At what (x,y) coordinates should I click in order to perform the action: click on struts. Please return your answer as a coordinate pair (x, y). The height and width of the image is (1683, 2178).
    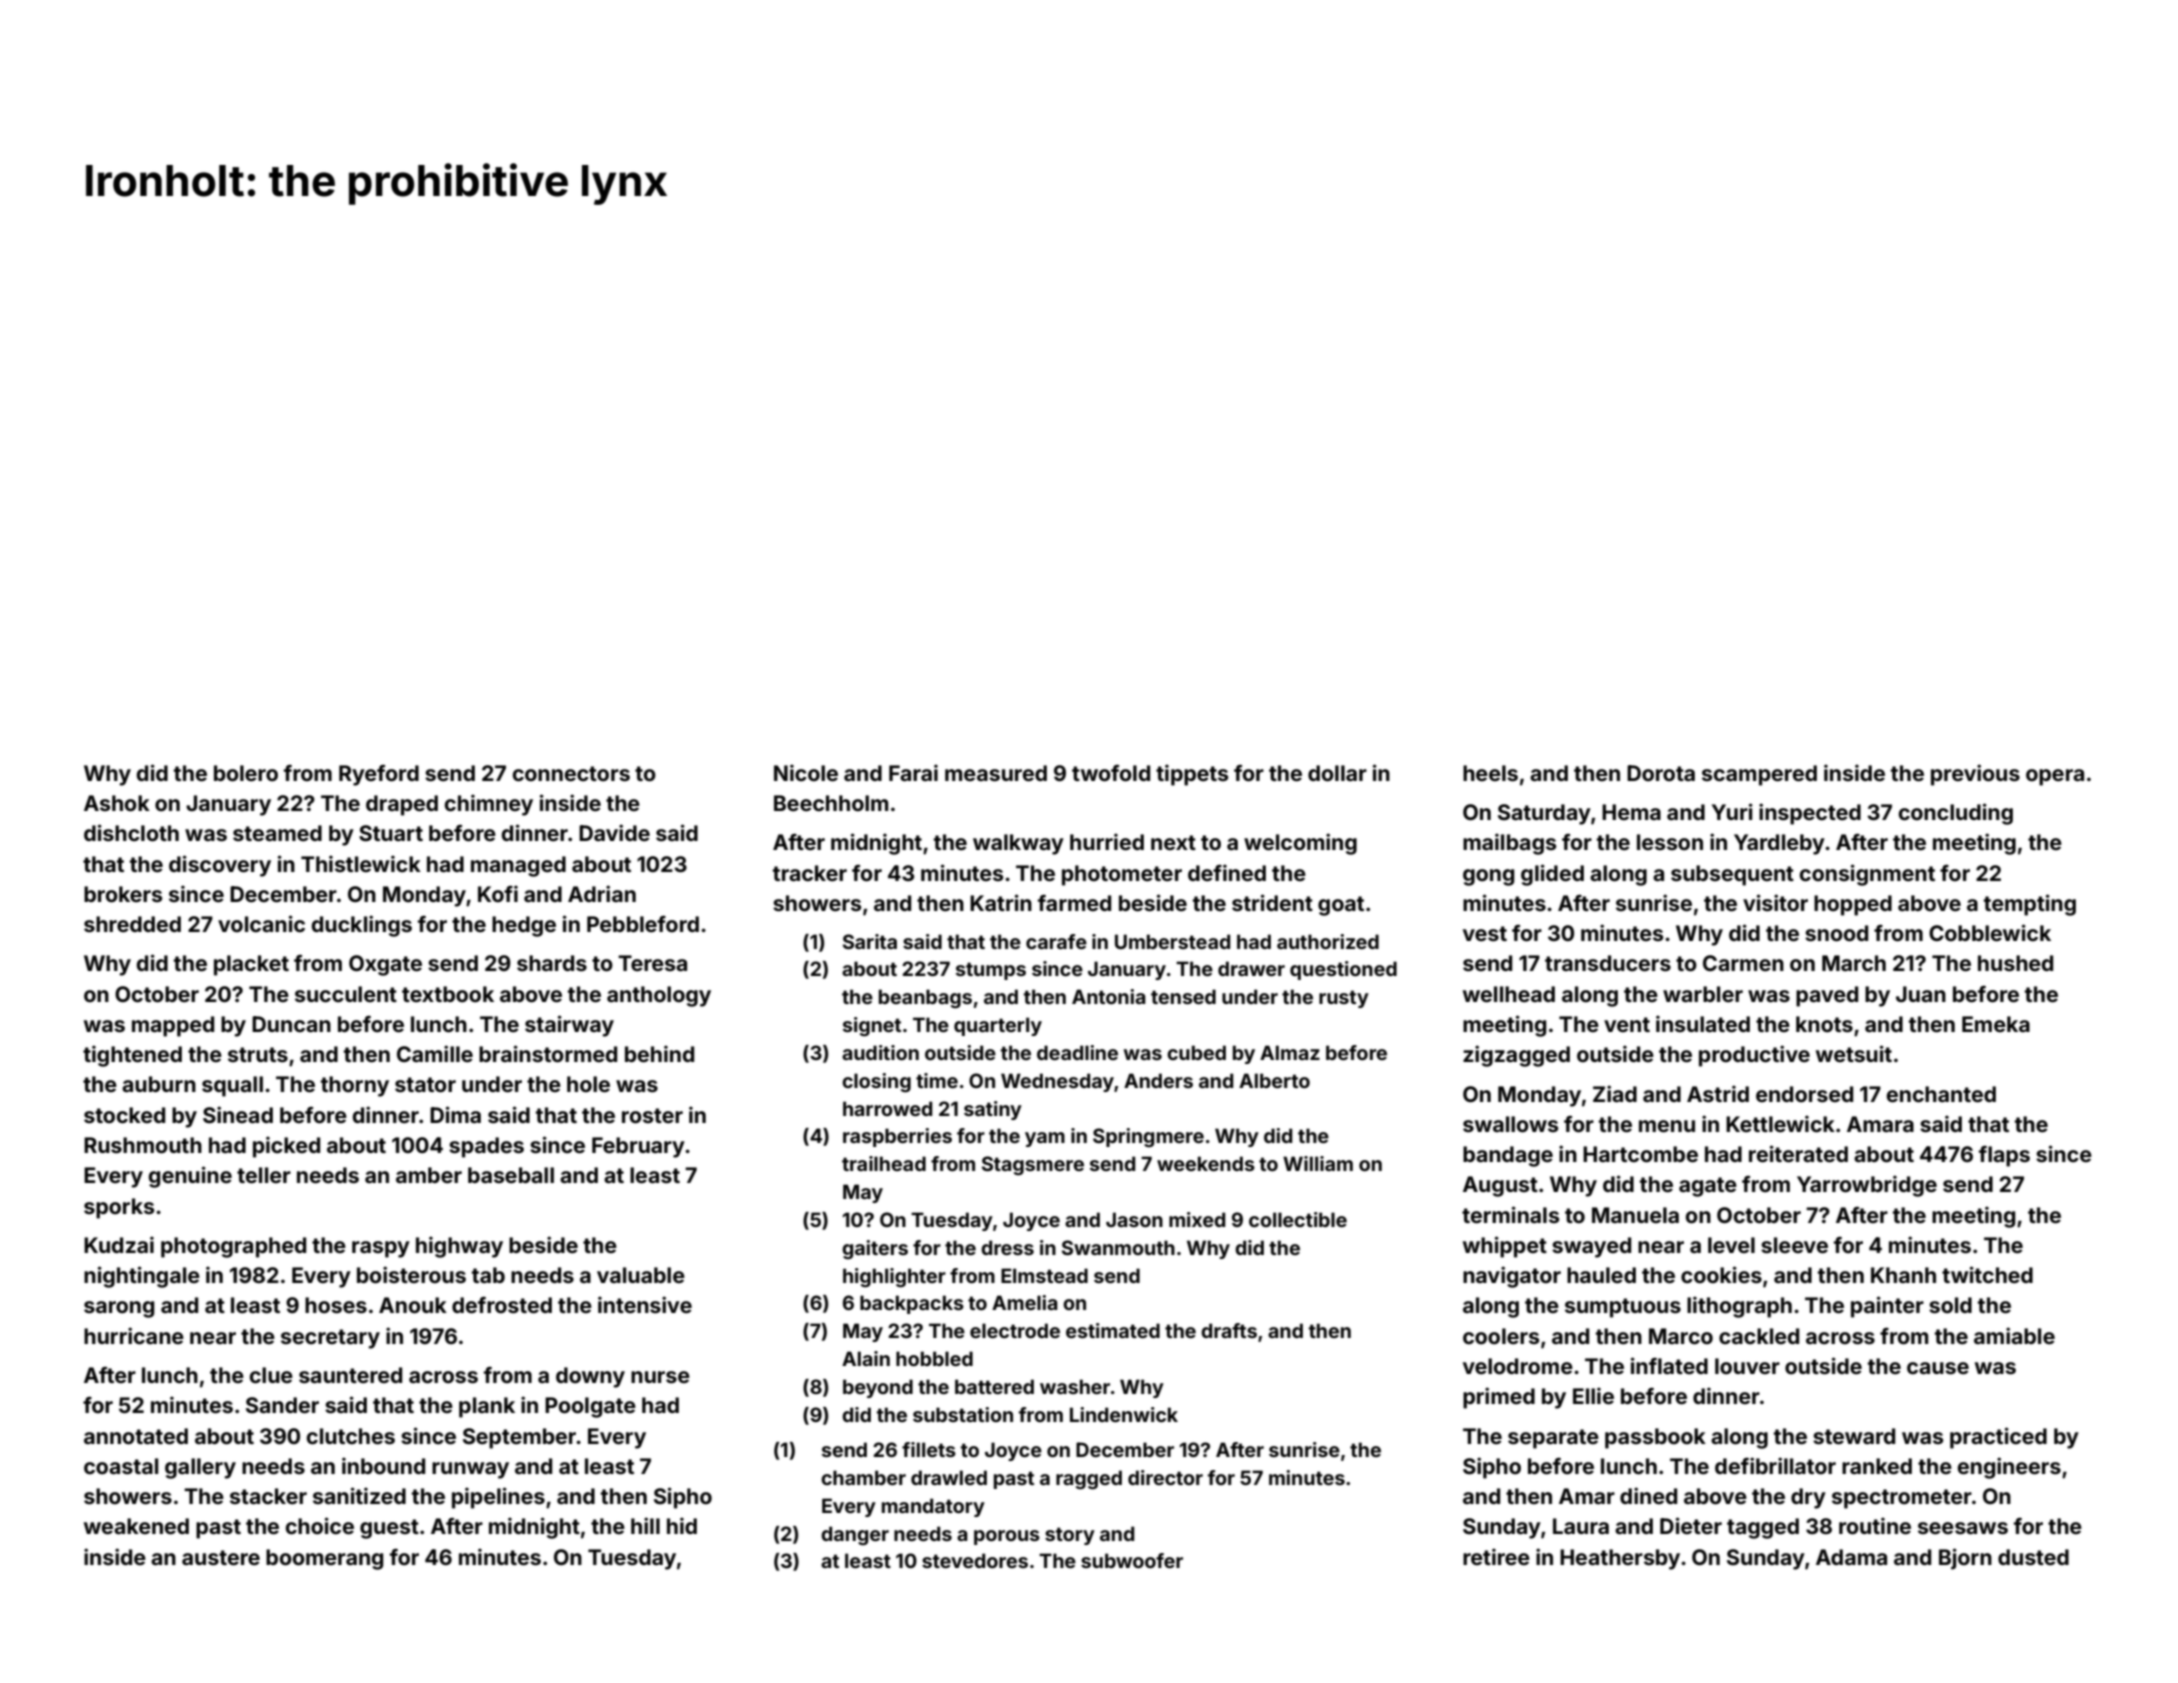
    Looking at the image, I should click on (258, 1054).
